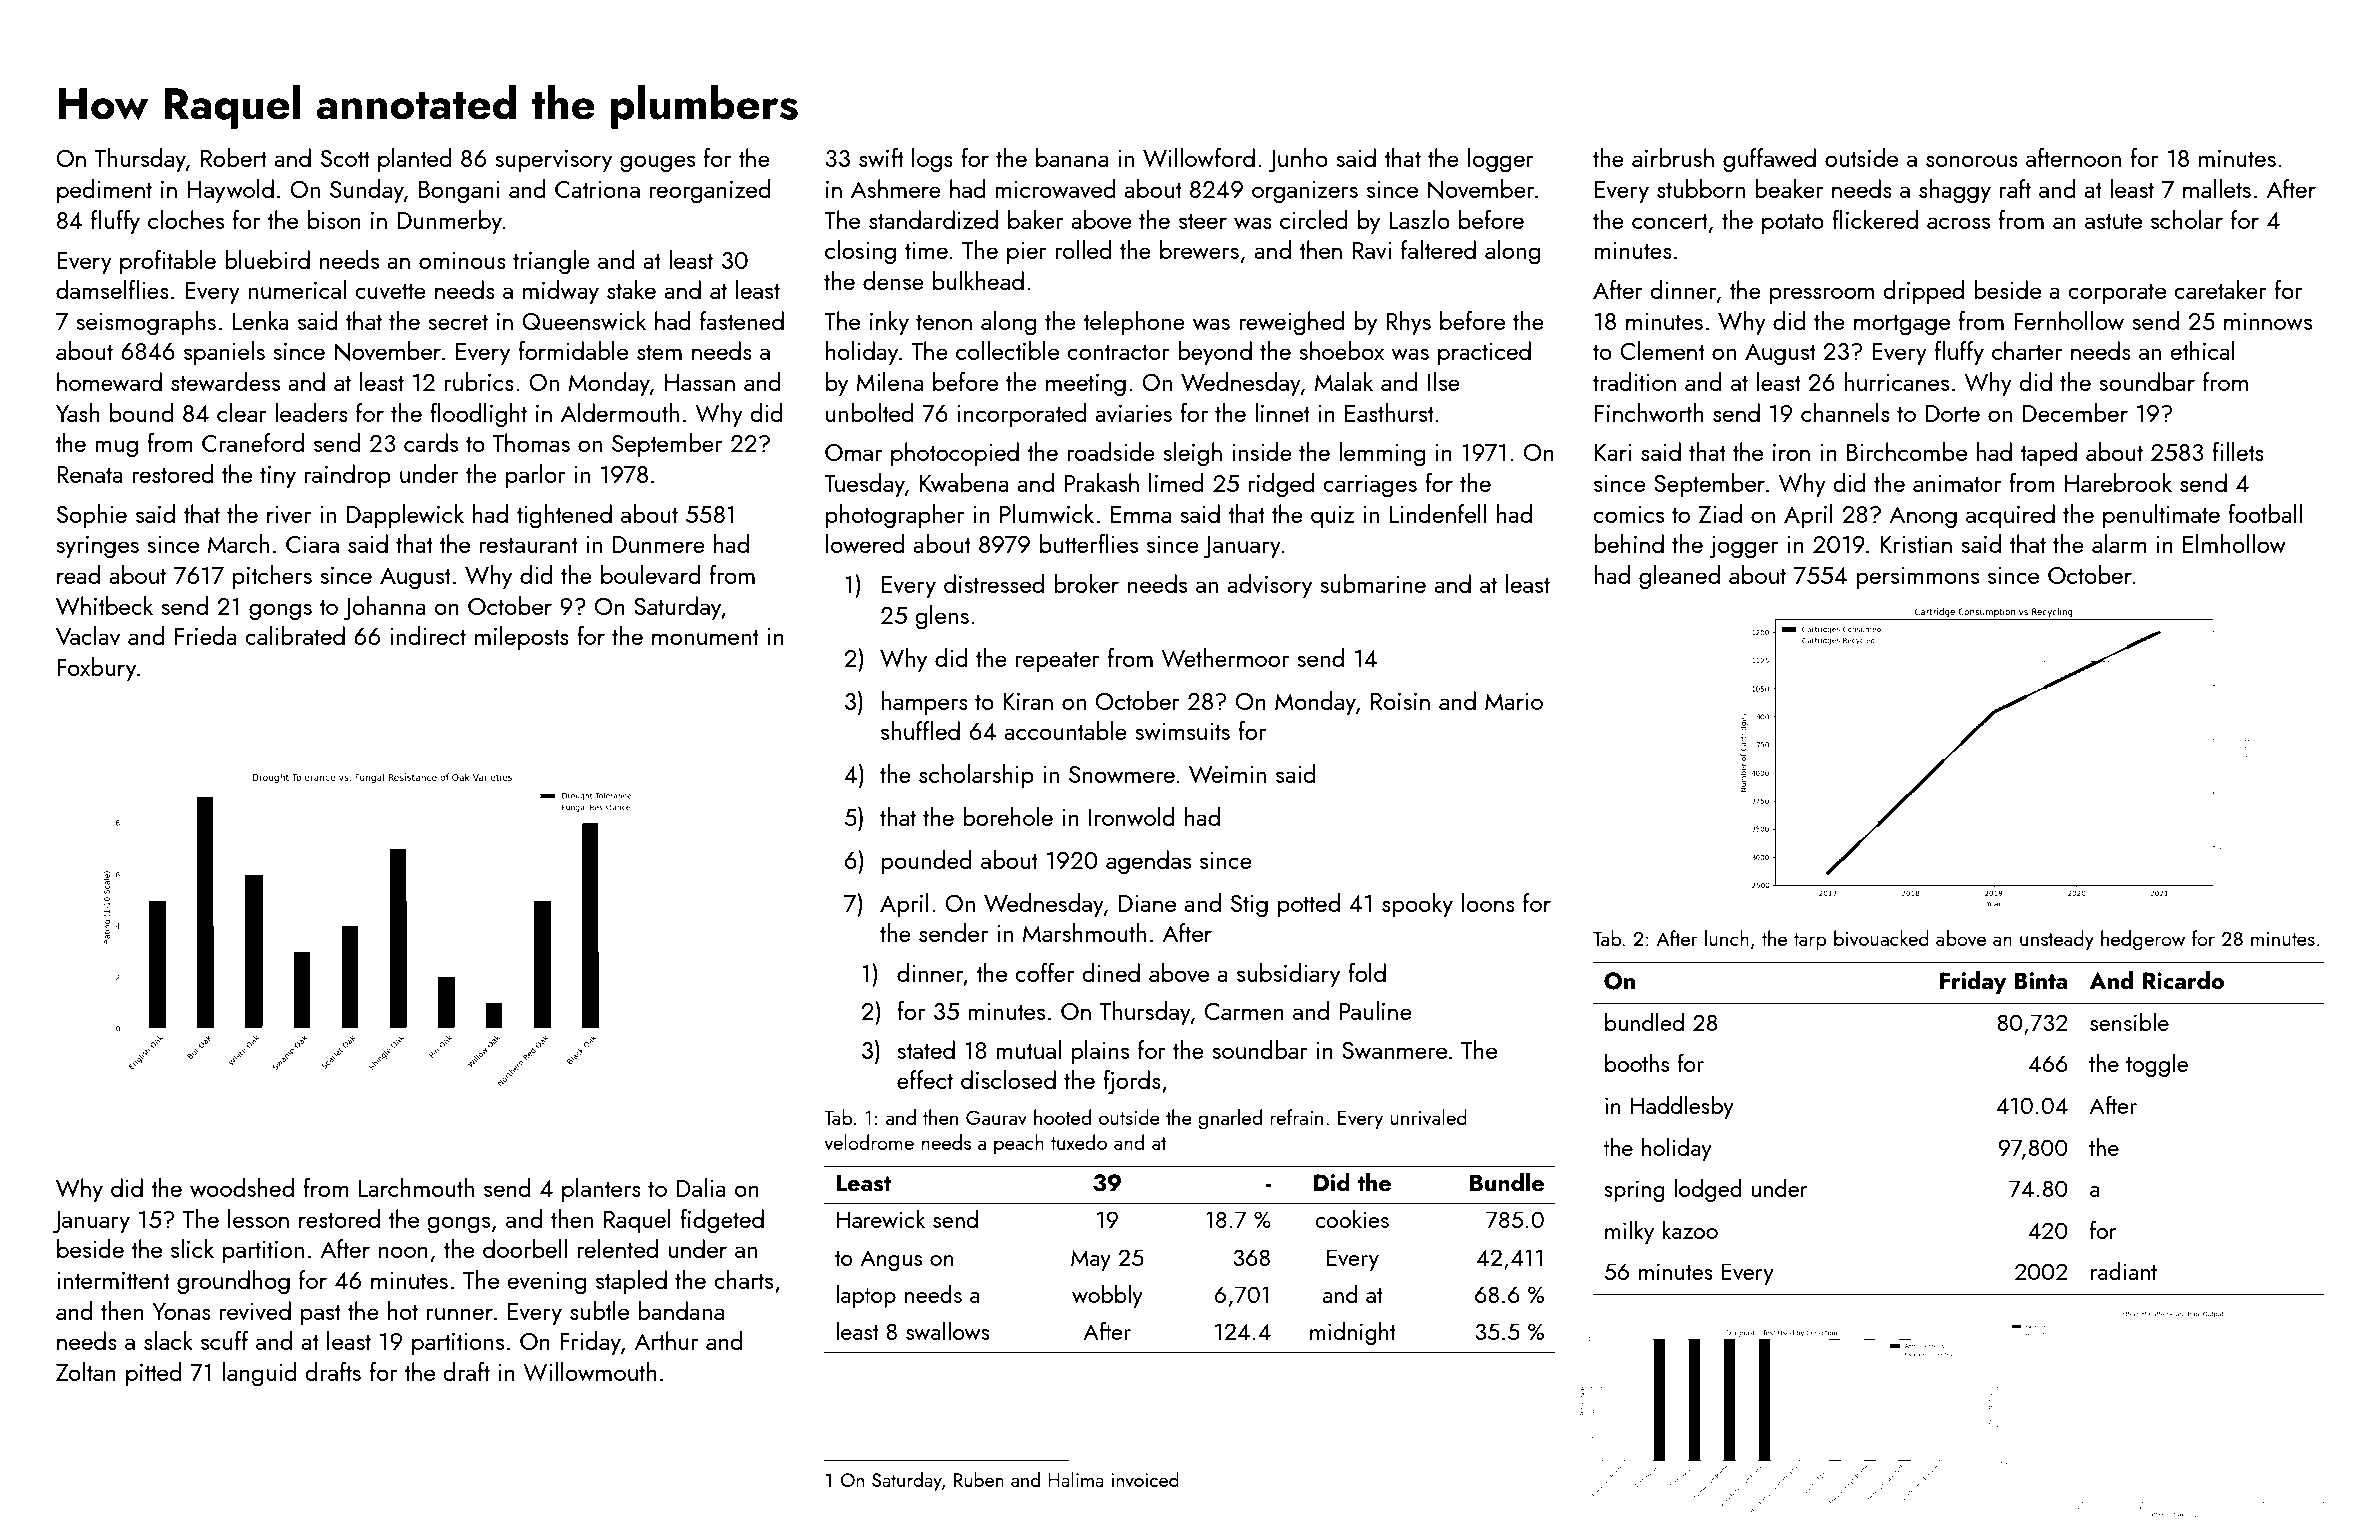 The width and height of the screenshot is (2380, 1540). I want to click on Haddlesby, so click(1682, 1107).
